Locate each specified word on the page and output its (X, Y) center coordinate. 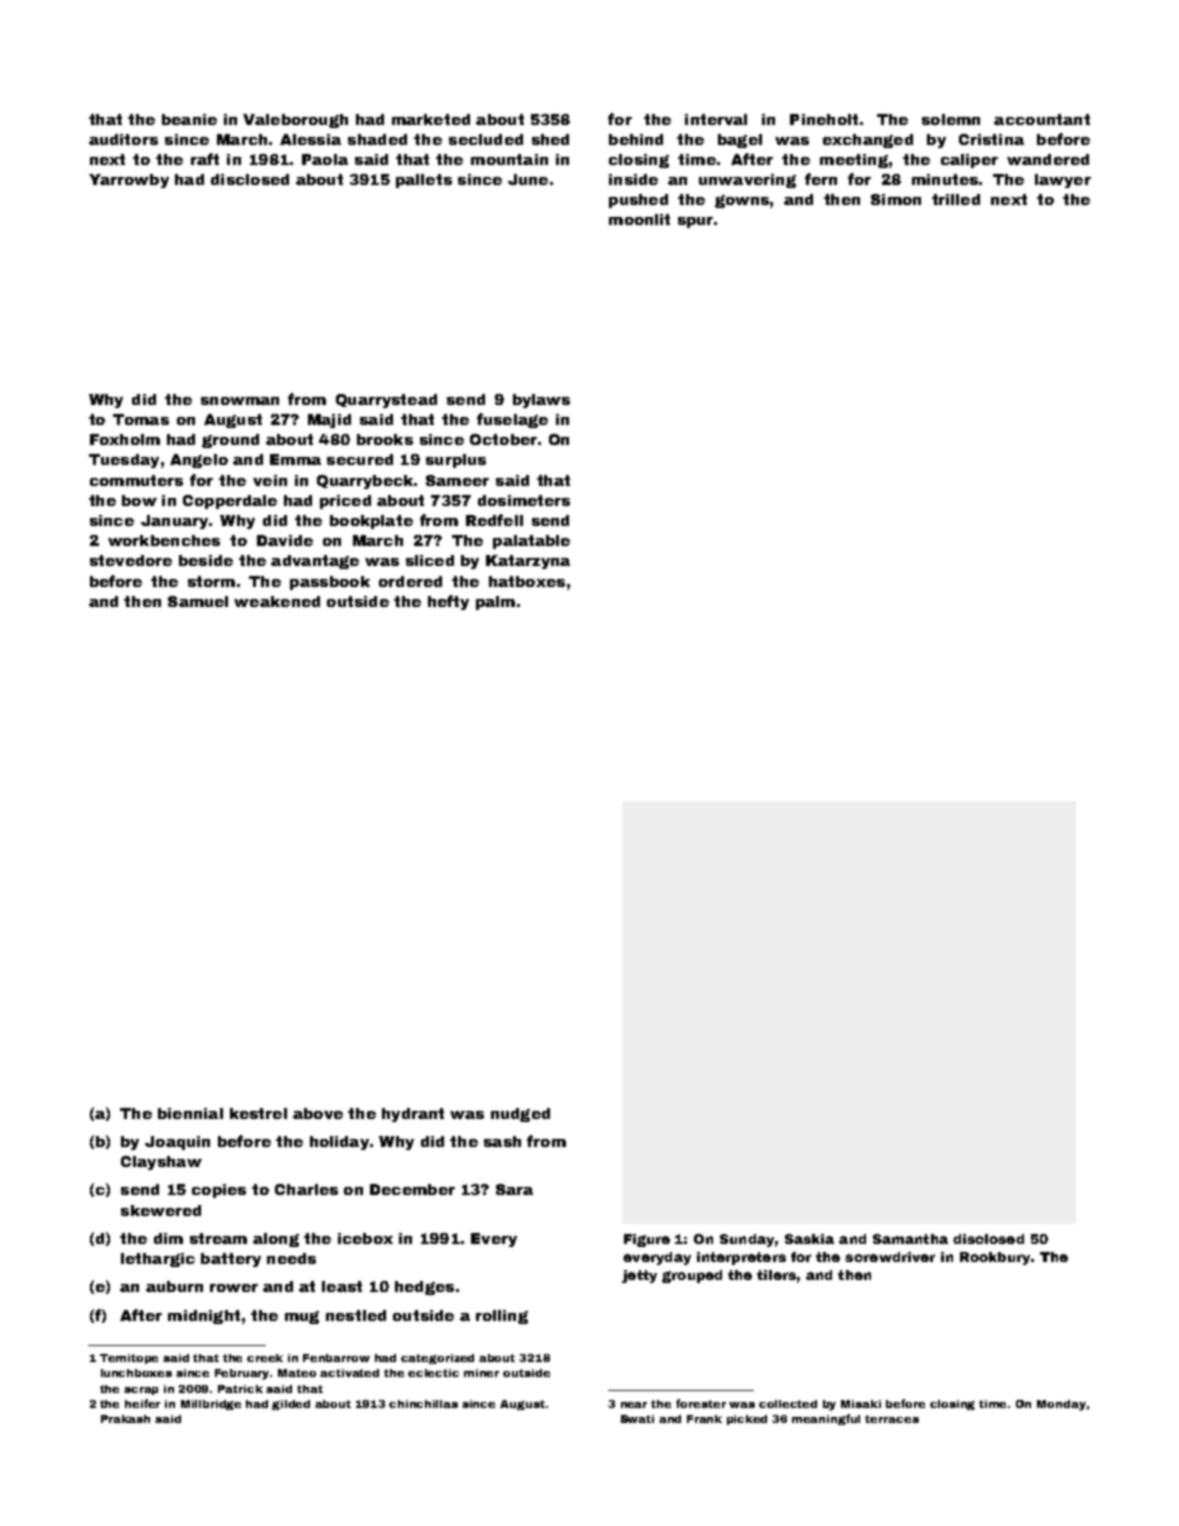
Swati (637, 1419)
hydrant (413, 1115)
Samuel (198, 601)
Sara (514, 1189)
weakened (277, 601)
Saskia (809, 1239)
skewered (161, 1210)
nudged (520, 1115)
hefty (448, 602)
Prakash (125, 1419)
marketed (431, 119)
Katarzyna (528, 562)
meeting (854, 161)
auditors (123, 139)
